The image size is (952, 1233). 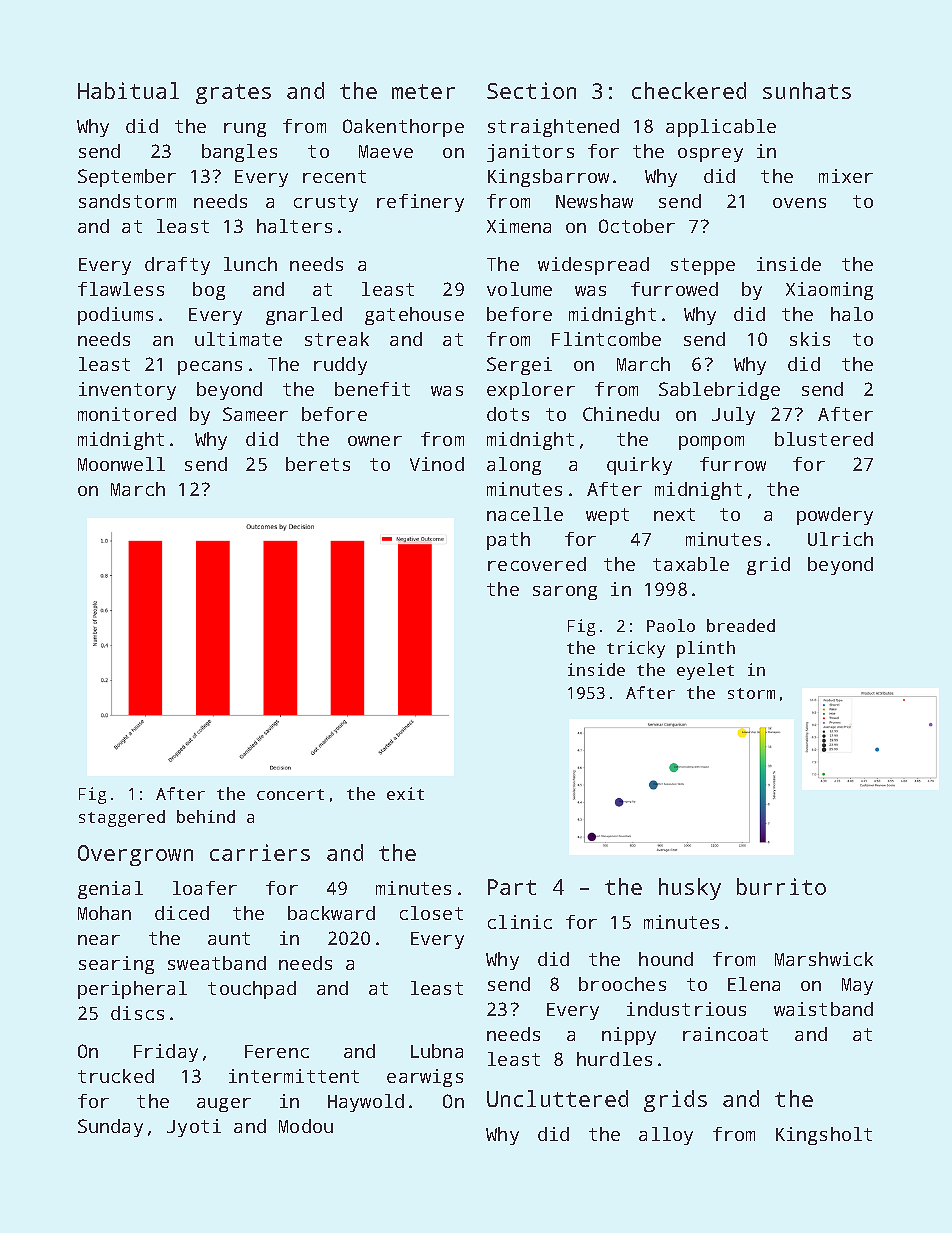 I want to click on path, so click(x=508, y=541).
